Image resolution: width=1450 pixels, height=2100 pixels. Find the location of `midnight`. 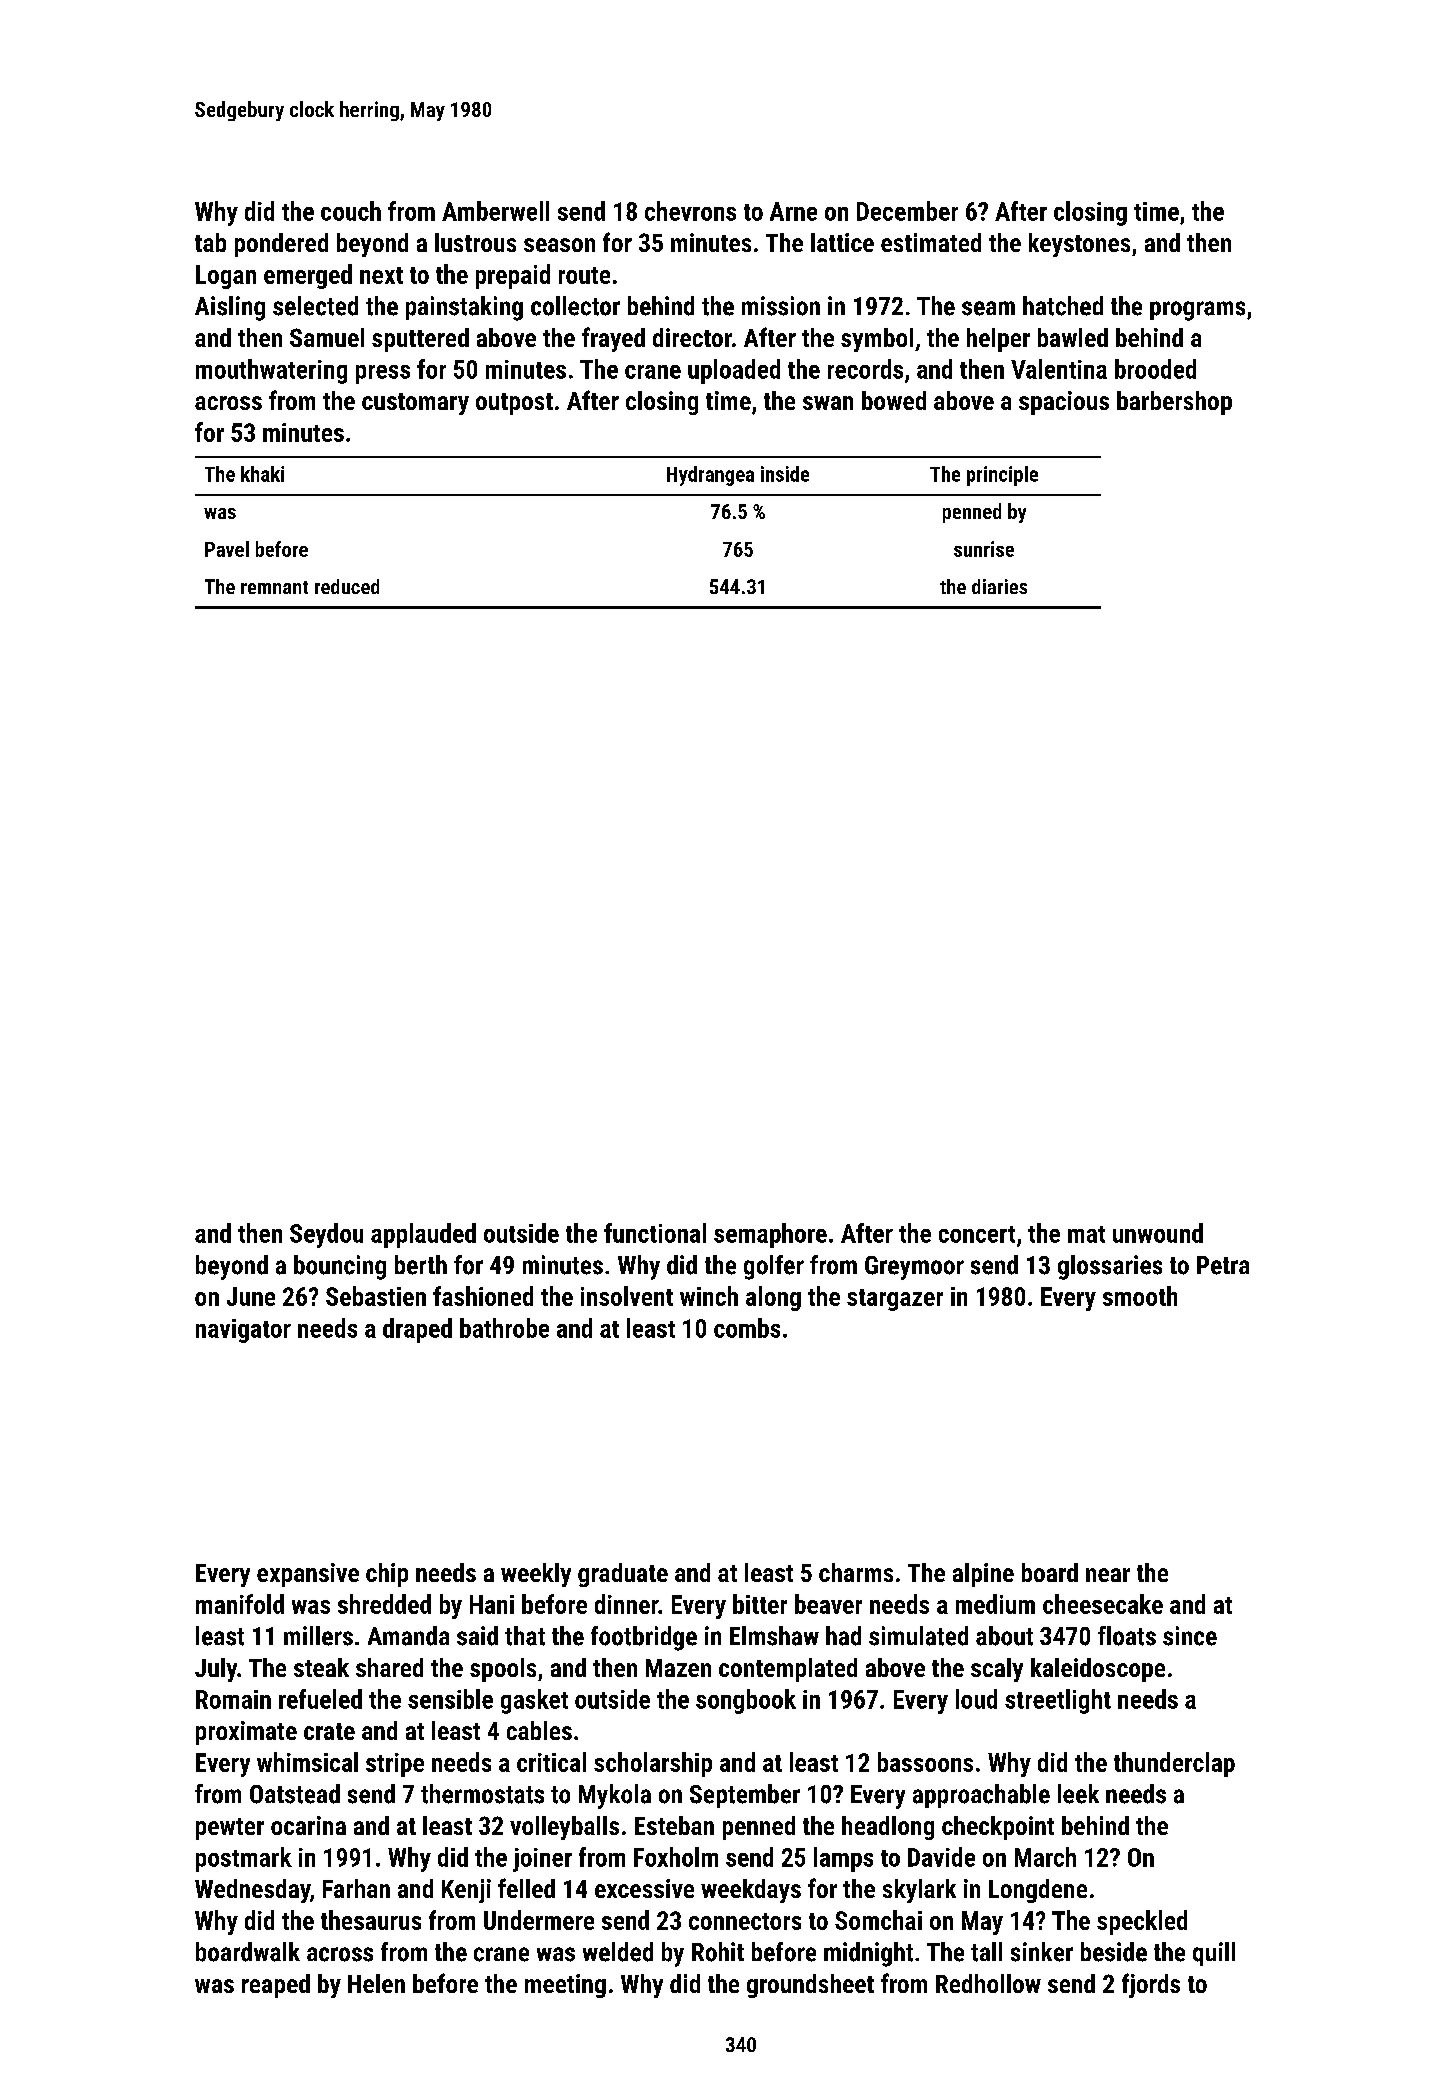

midnight is located at coordinates (868, 1954).
